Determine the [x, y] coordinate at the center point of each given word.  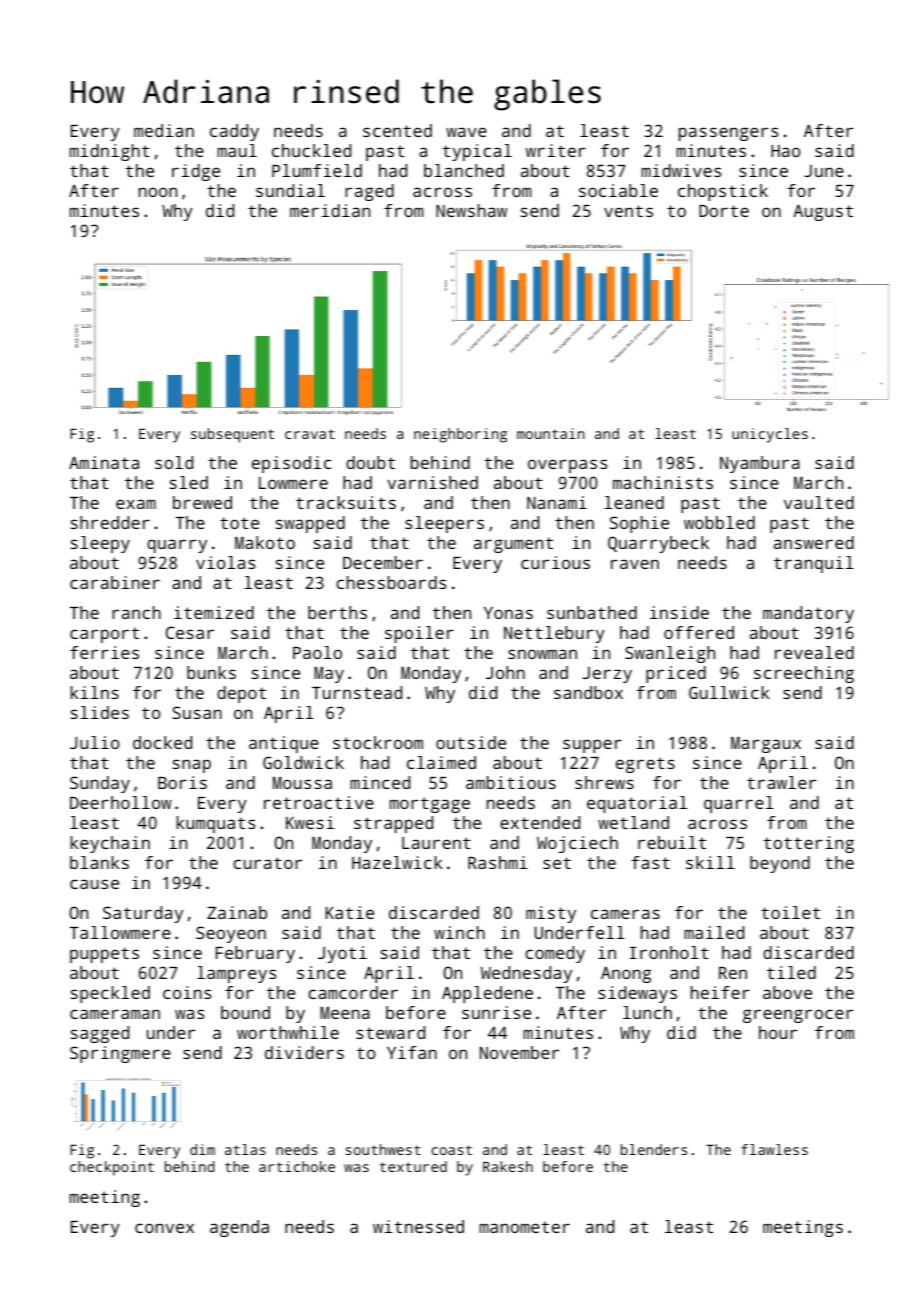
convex [164, 1228]
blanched [464, 170]
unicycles [770, 435]
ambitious [511, 782]
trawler [781, 782]
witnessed [418, 1226]
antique [284, 744]
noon [158, 192]
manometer [525, 1227]
